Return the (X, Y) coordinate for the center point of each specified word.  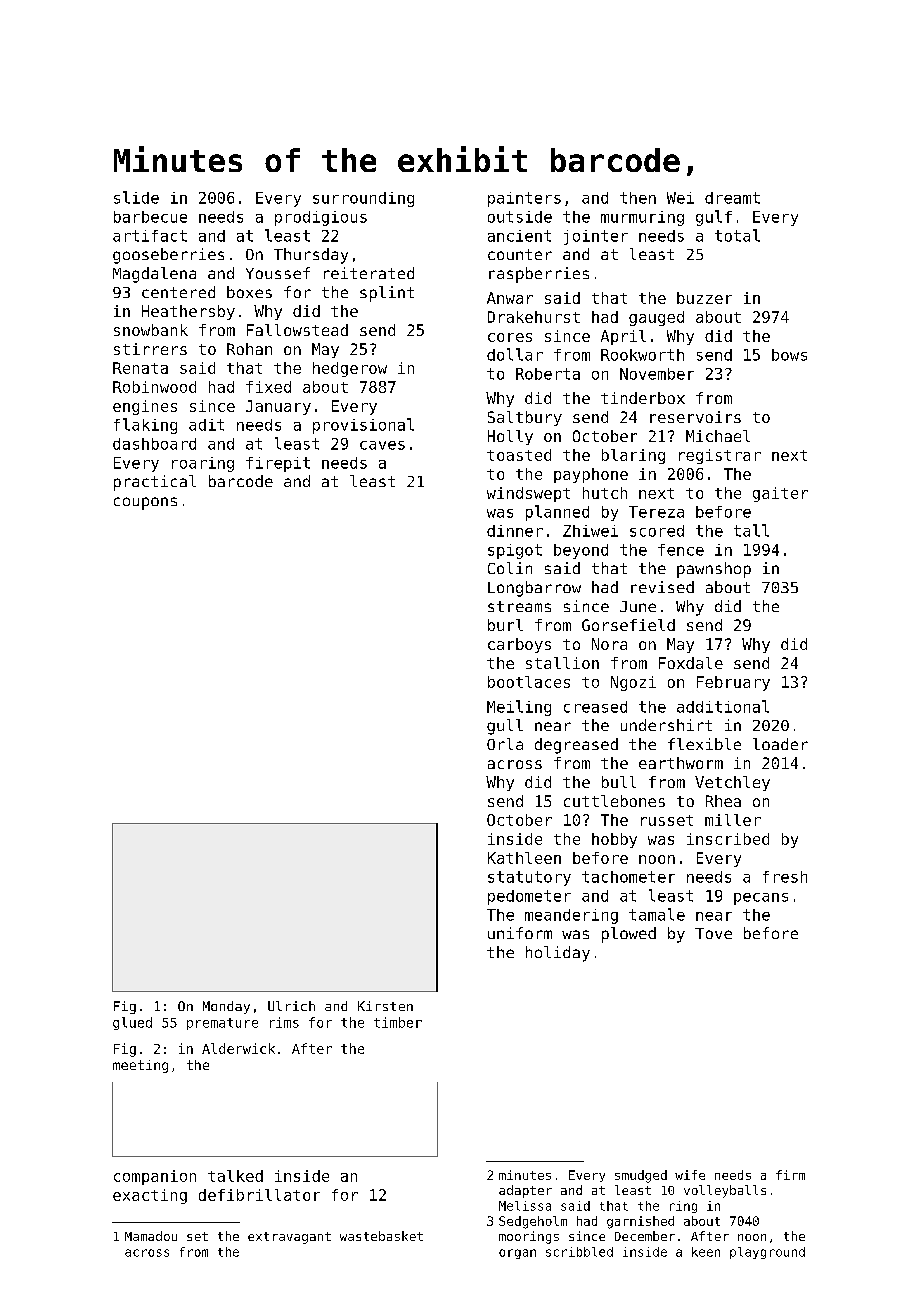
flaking (145, 426)
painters (524, 199)
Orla (505, 744)
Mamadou (151, 1236)
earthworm (681, 763)
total (737, 235)
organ (517, 1254)
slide (136, 197)
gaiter (780, 494)
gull (505, 727)
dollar (515, 354)
